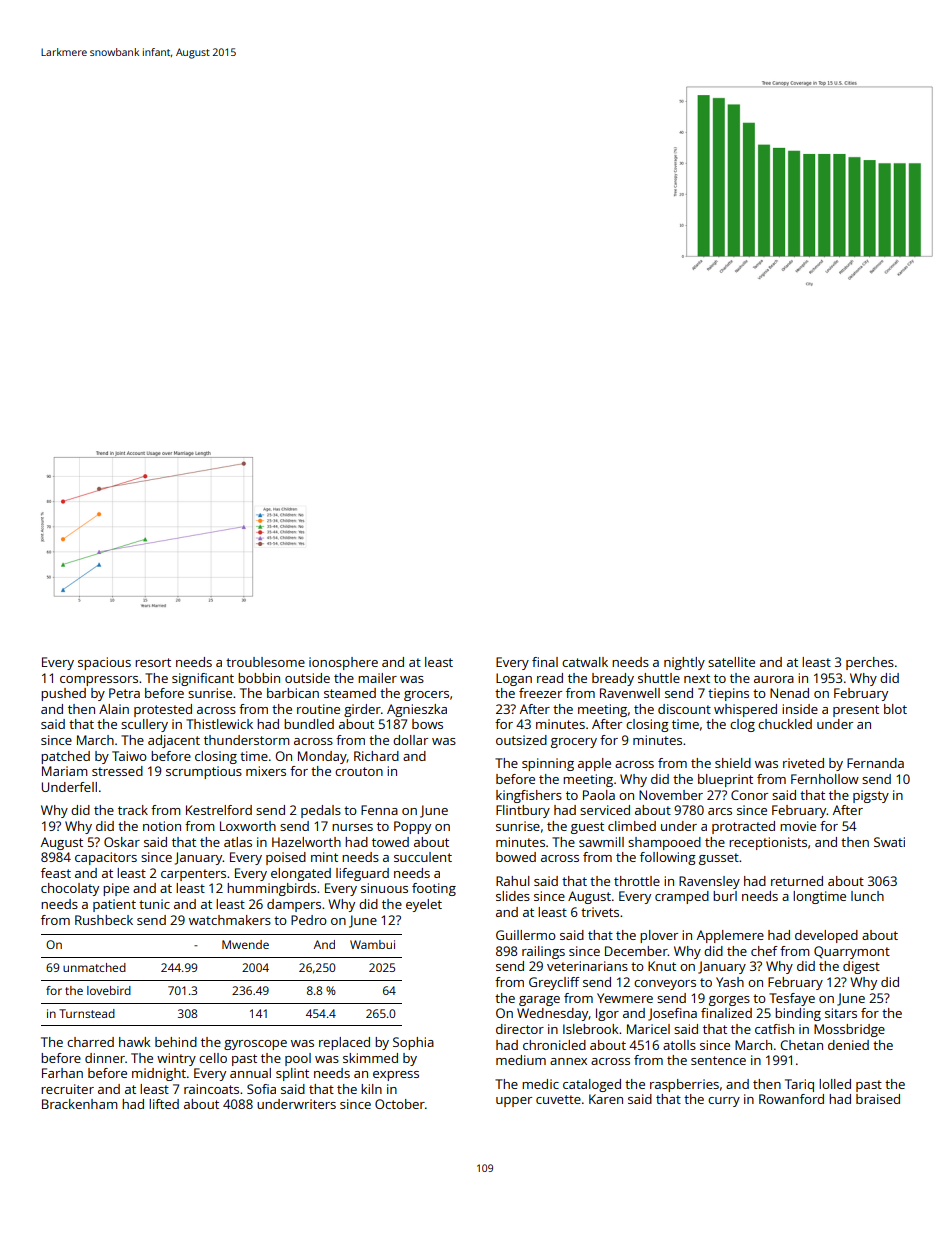 This screenshot has height=1233, width=952. Describe the element at coordinates (104, 920) in the screenshot. I see `Rushbeck` at that location.
